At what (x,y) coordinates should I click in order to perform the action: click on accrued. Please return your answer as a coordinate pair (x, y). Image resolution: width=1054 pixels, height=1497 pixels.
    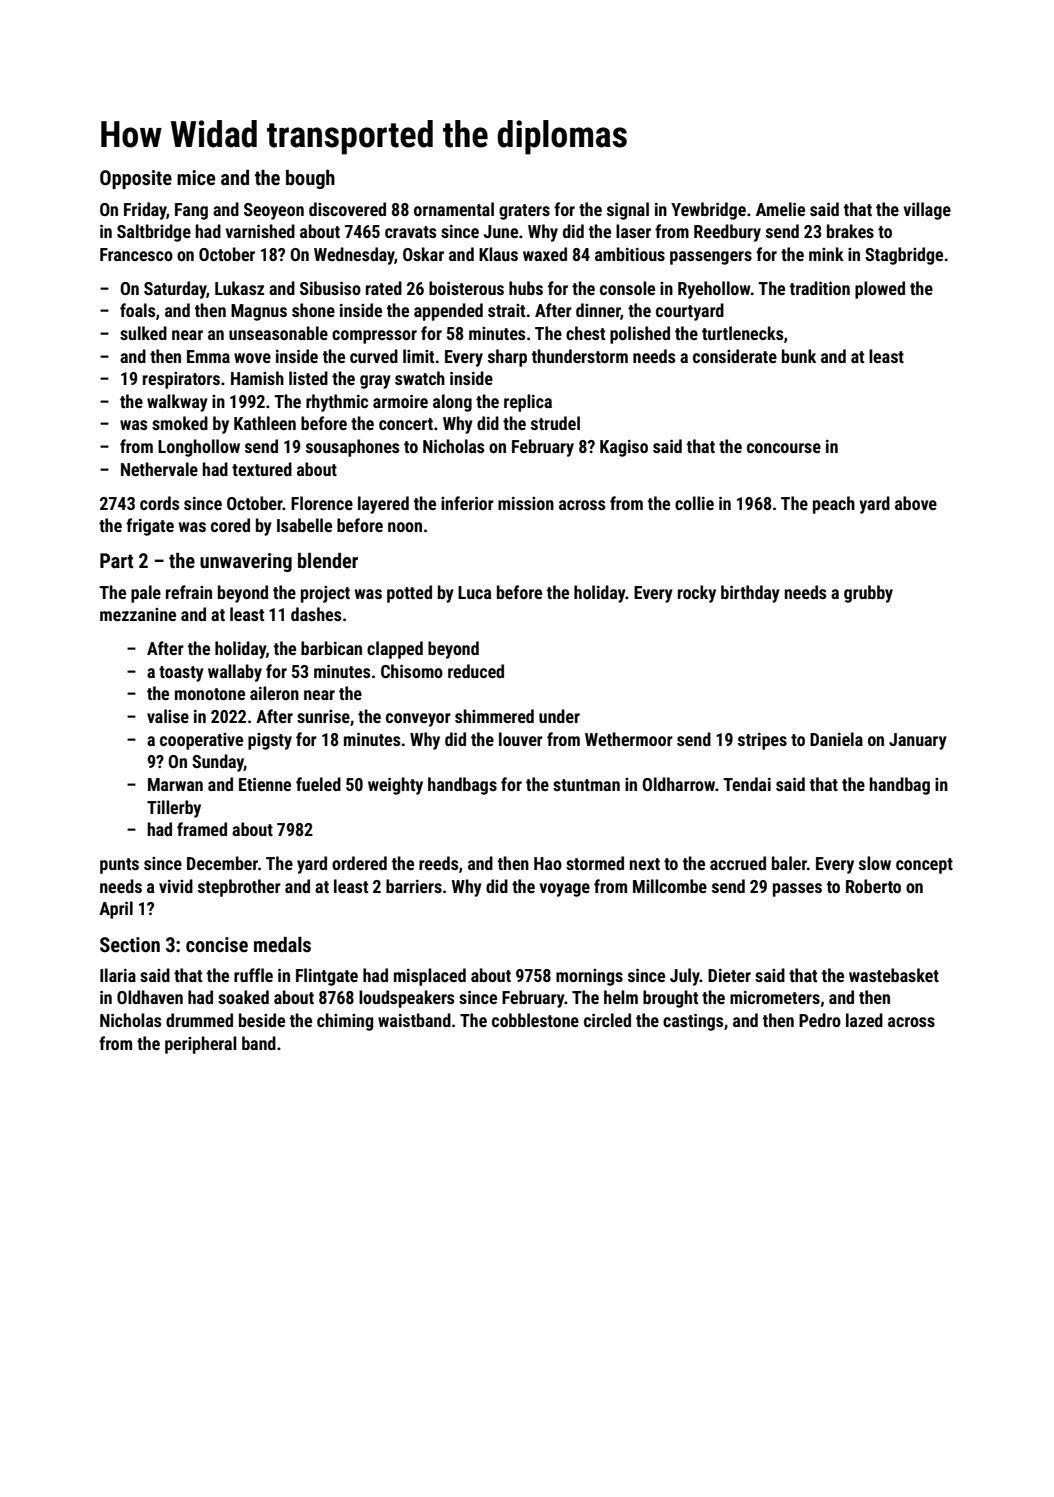
    Looking at the image, I should click on (738, 863).
